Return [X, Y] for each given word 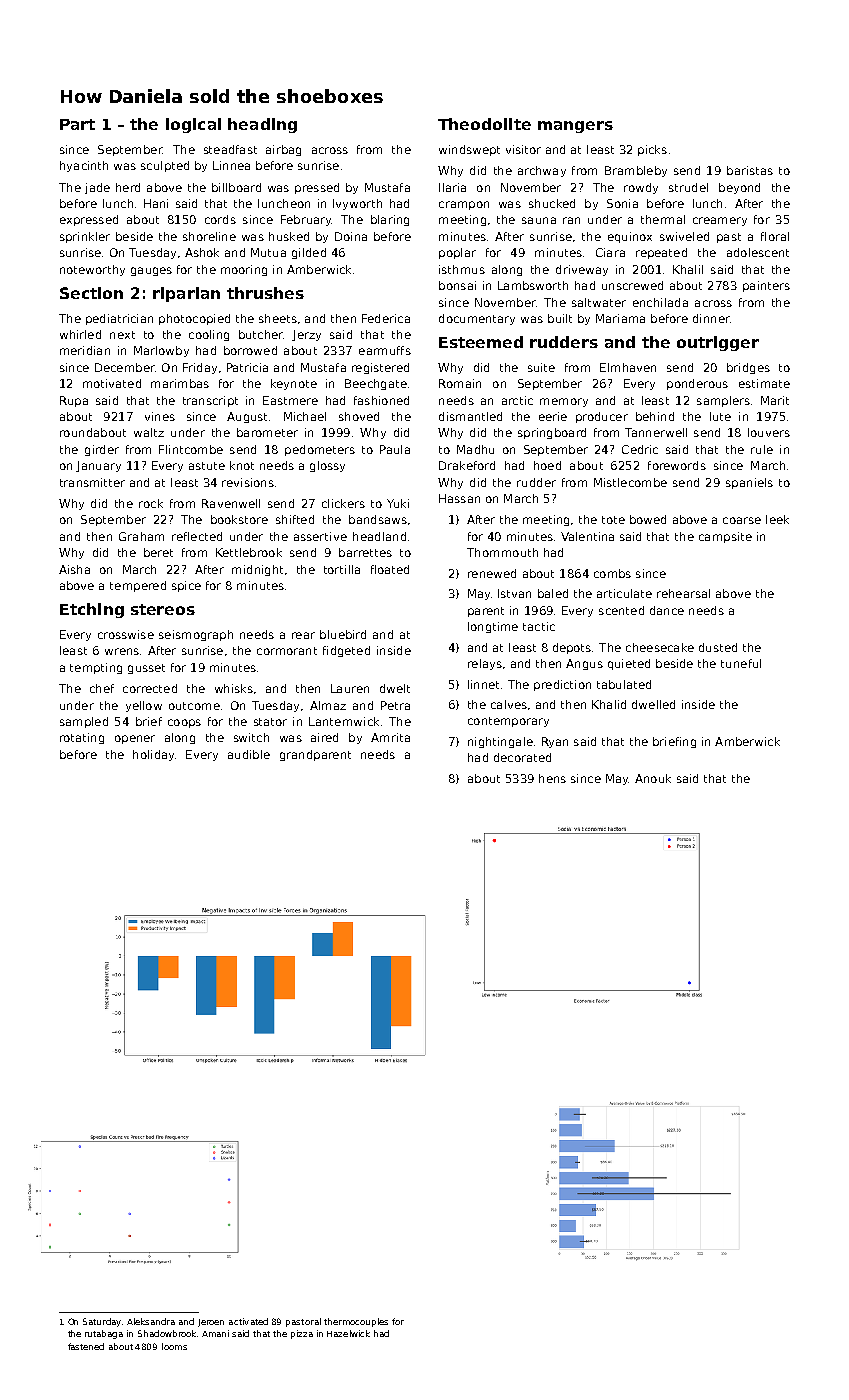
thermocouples [356, 1322]
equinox [630, 237]
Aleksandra [151, 1321]
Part [77, 124]
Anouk [653, 778]
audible [249, 754]
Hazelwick [348, 1333]
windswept [469, 150]
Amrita [390, 737]
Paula [395, 449]
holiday [153, 755]
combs [612, 573]
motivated [112, 383]
